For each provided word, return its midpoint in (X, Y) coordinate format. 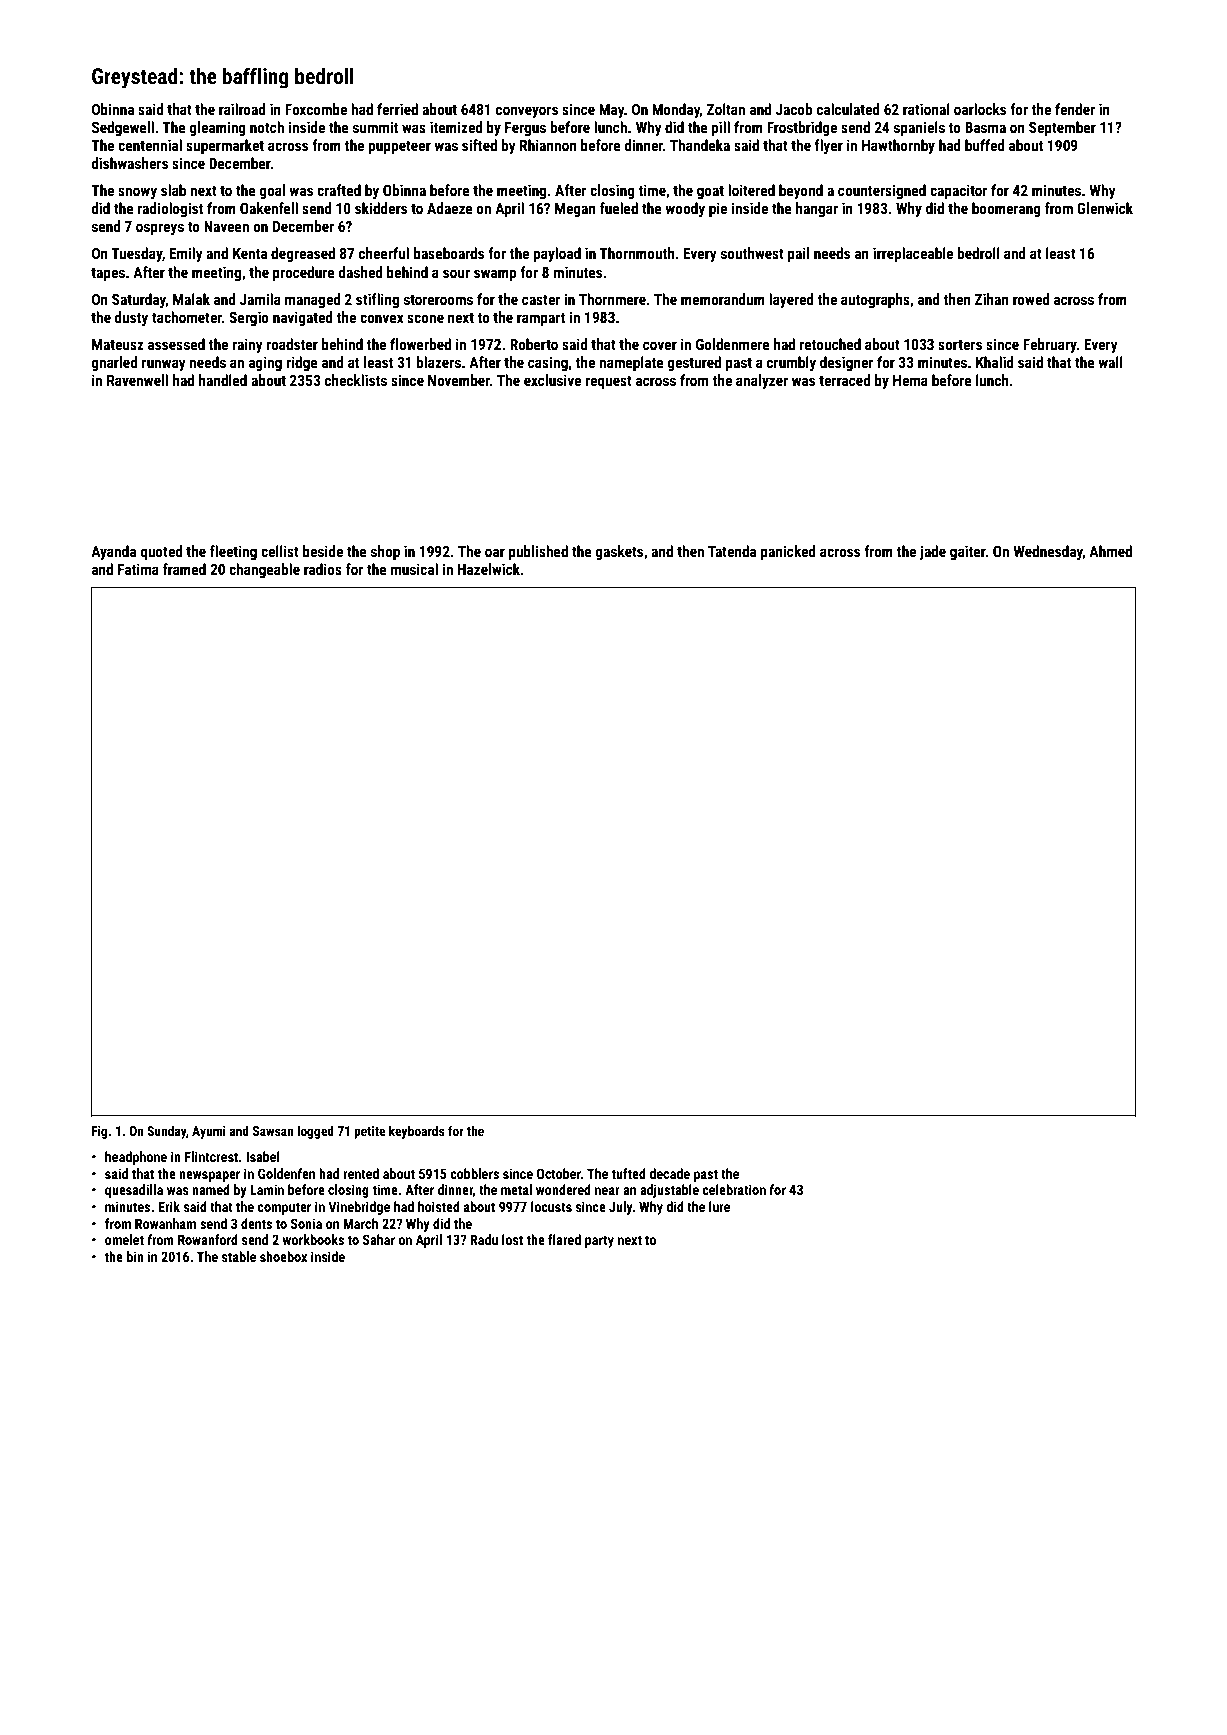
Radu (484, 1239)
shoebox (283, 1256)
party (599, 1241)
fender (1075, 109)
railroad (242, 109)
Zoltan (726, 109)
